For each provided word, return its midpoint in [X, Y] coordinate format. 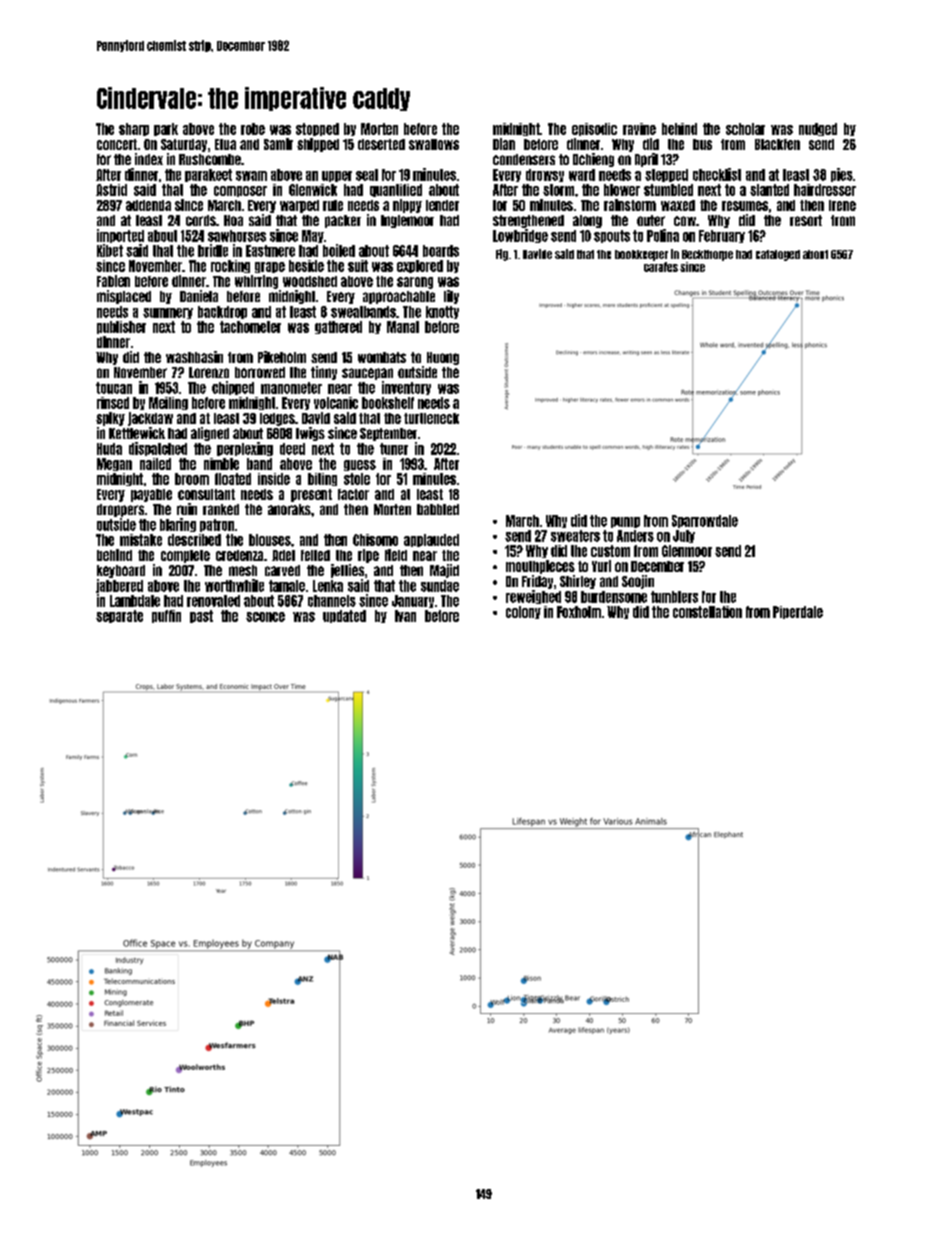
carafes [661, 267]
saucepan [367, 374]
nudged [818, 129]
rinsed [113, 403]
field [396, 555]
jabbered [119, 586]
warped [299, 206]
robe [253, 129]
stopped [317, 129]
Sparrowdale [705, 521]
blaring [178, 525]
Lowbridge [520, 236]
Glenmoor [687, 551]
